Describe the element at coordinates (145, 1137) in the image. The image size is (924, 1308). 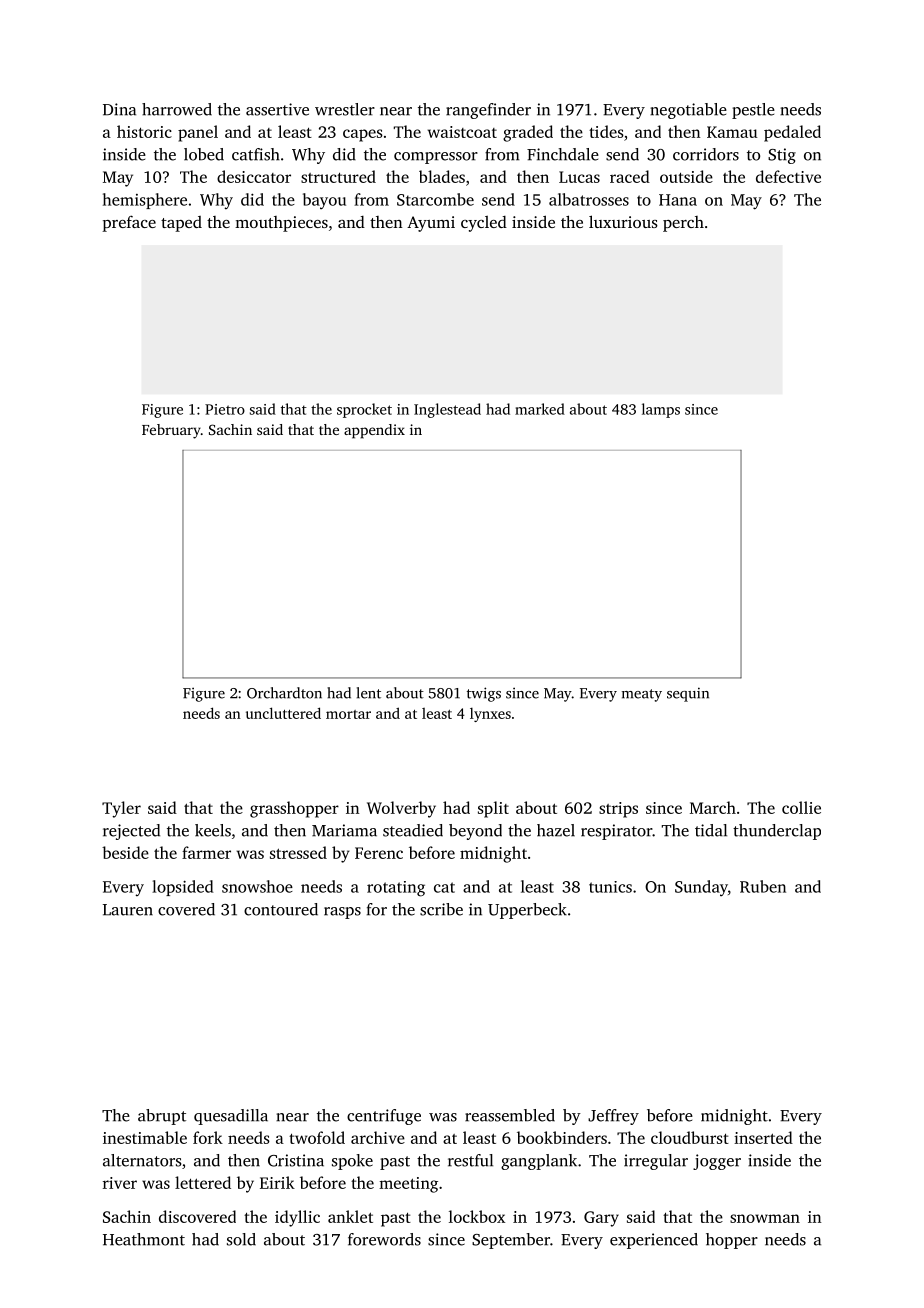
I see `inestimable` at that location.
